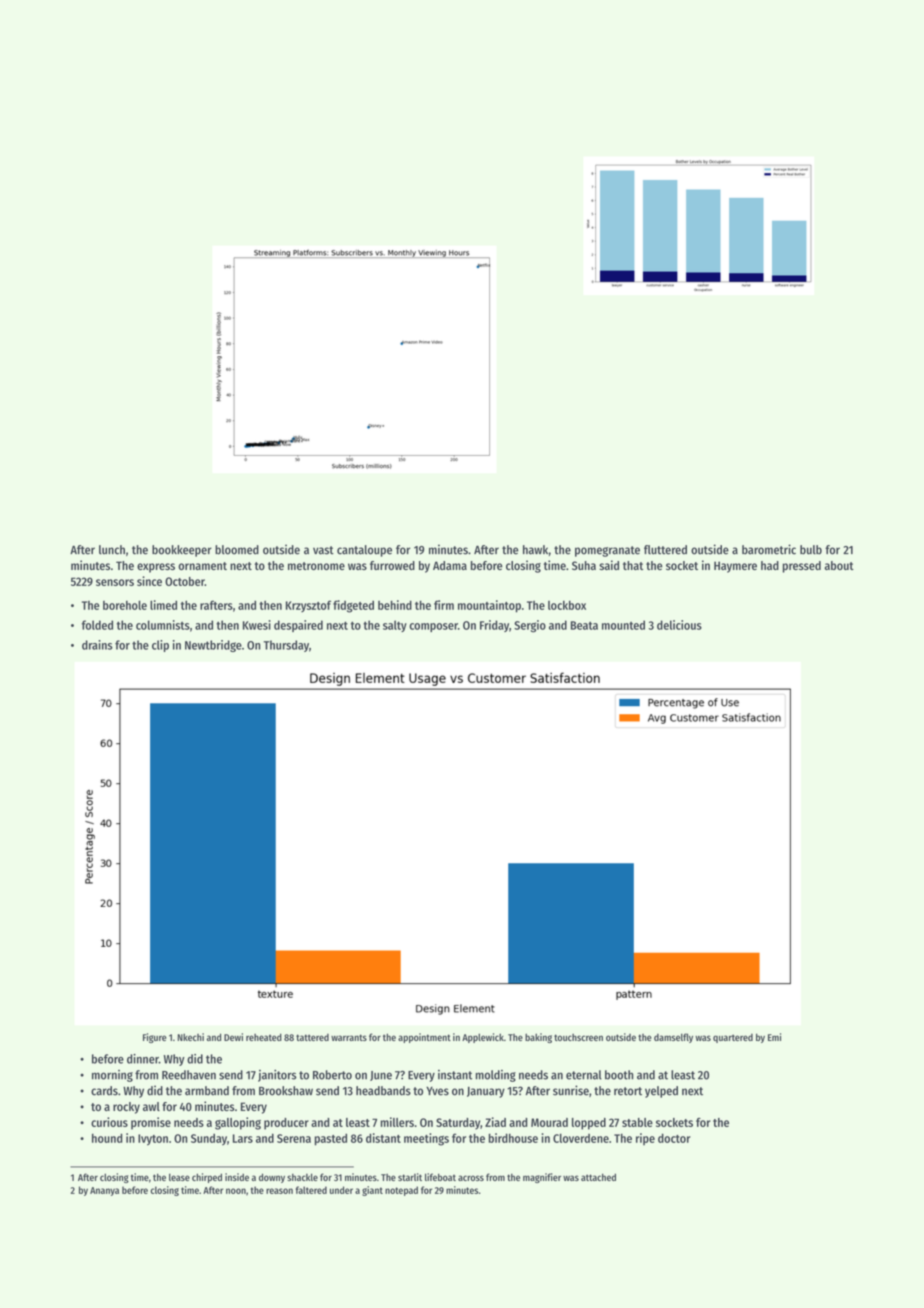 Image resolution: width=924 pixels, height=1308 pixels. Describe the element at coordinates (679, 625) in the screenshot. I see `delicious` at that location.
